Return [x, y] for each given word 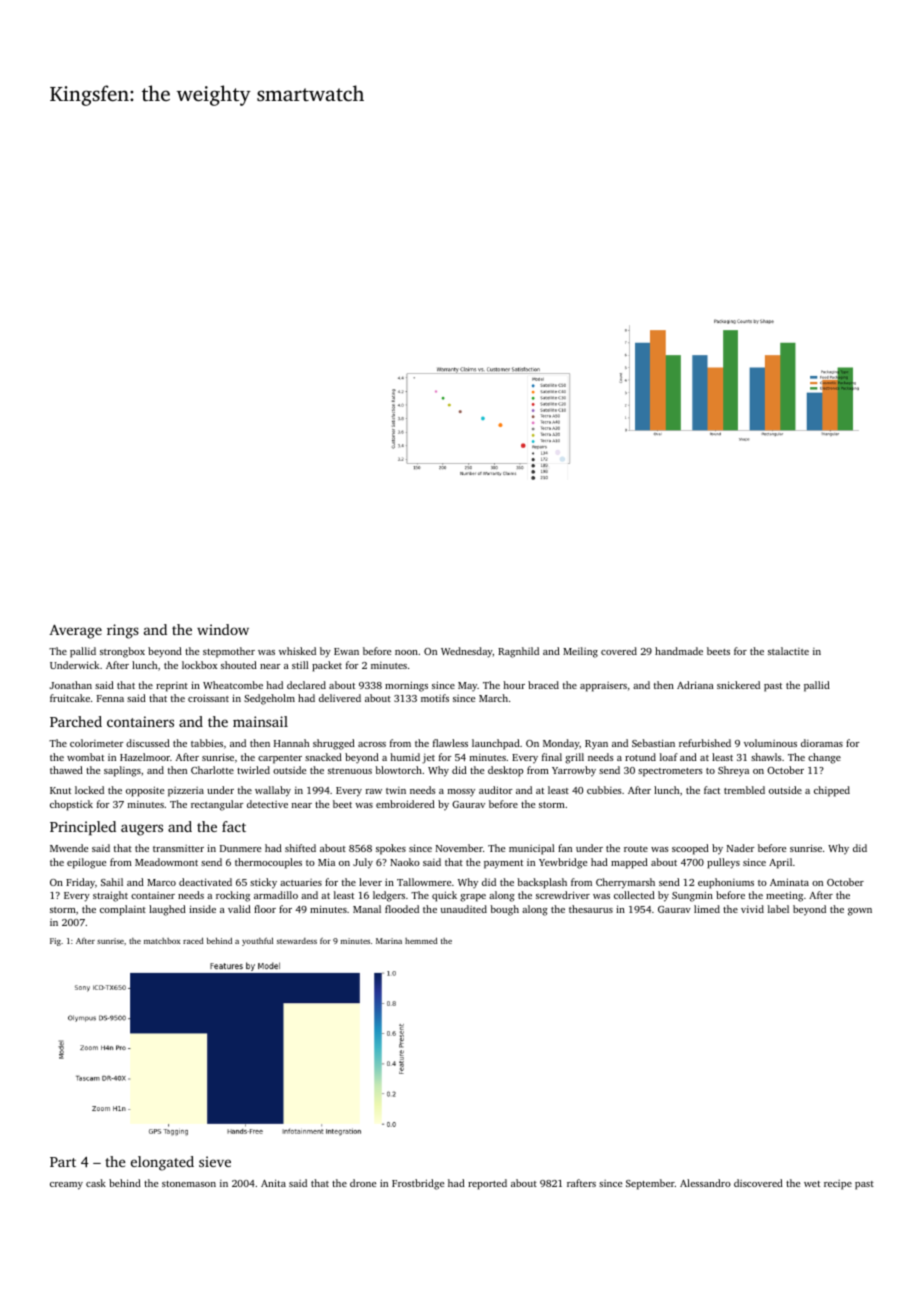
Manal [367, 909]
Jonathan [71, 685]
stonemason [189, 1184]
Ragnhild [518, 652]
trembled [744, 790]
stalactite [788, 651]
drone [363, 1183]
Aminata [789, 882]
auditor [496, 790]
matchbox [162, 941]
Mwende [69, 848]
